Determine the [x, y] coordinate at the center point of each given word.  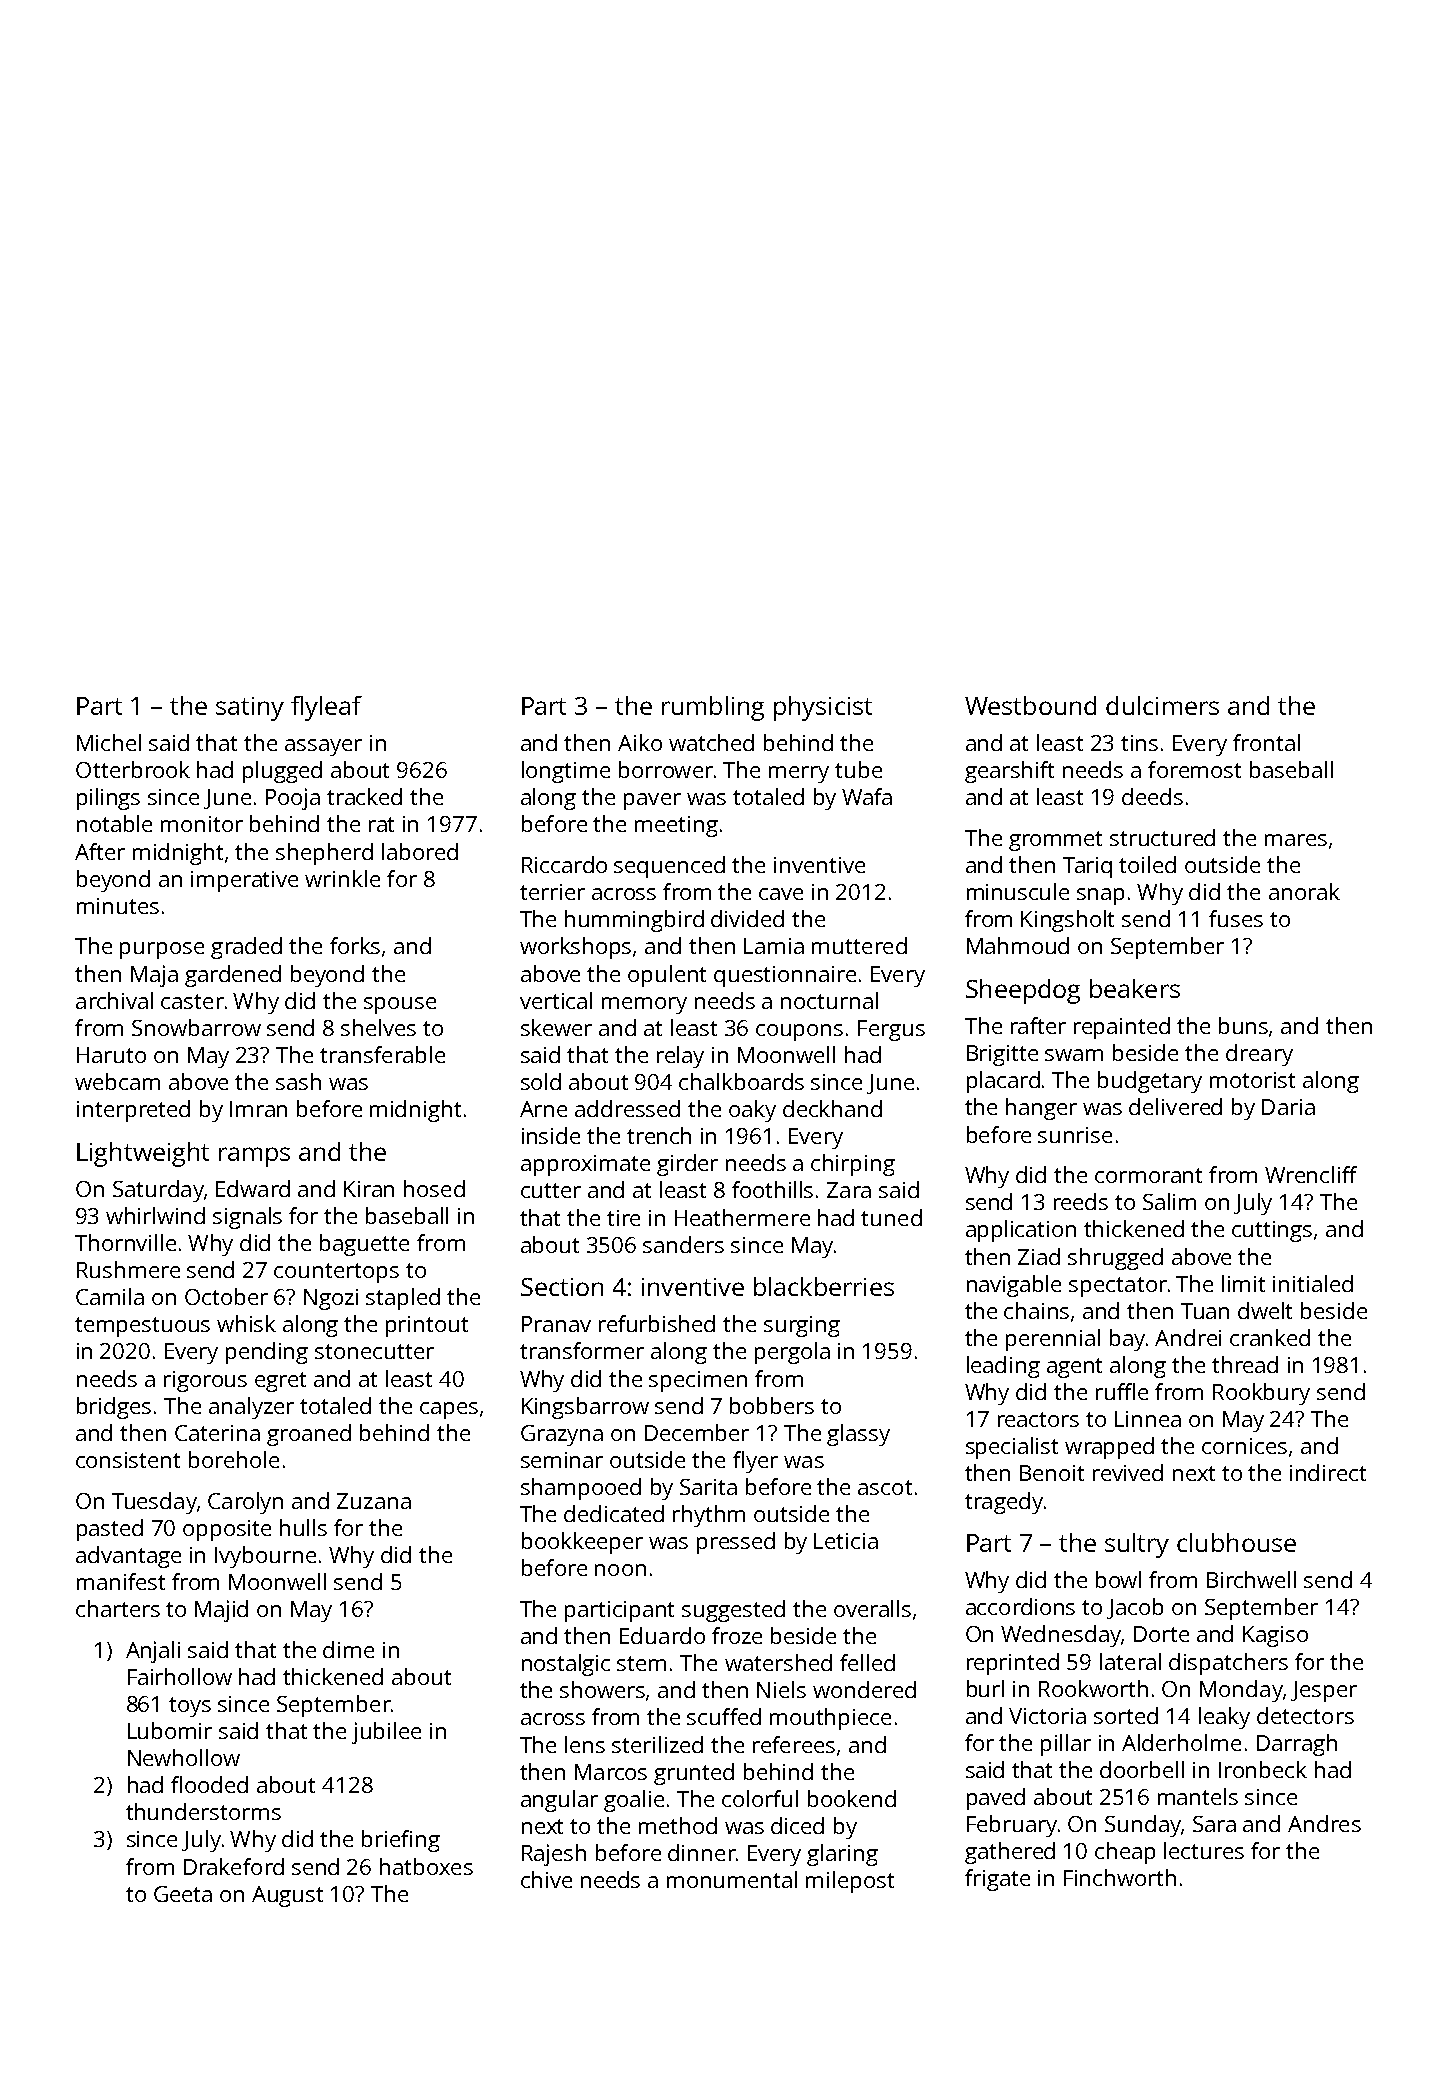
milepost [850, 1882]
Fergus [891, 1030]
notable [114, 823]
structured [1162, 837]
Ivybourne [265, 1557]
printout [427, 1326]
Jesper [1324, 1691]
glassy [858, 1435]
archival [114, 1000]
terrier [552, 892]
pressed [736, 1543]
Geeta [183, 1894]
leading [1003, 1367]
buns [1243, 1025]
